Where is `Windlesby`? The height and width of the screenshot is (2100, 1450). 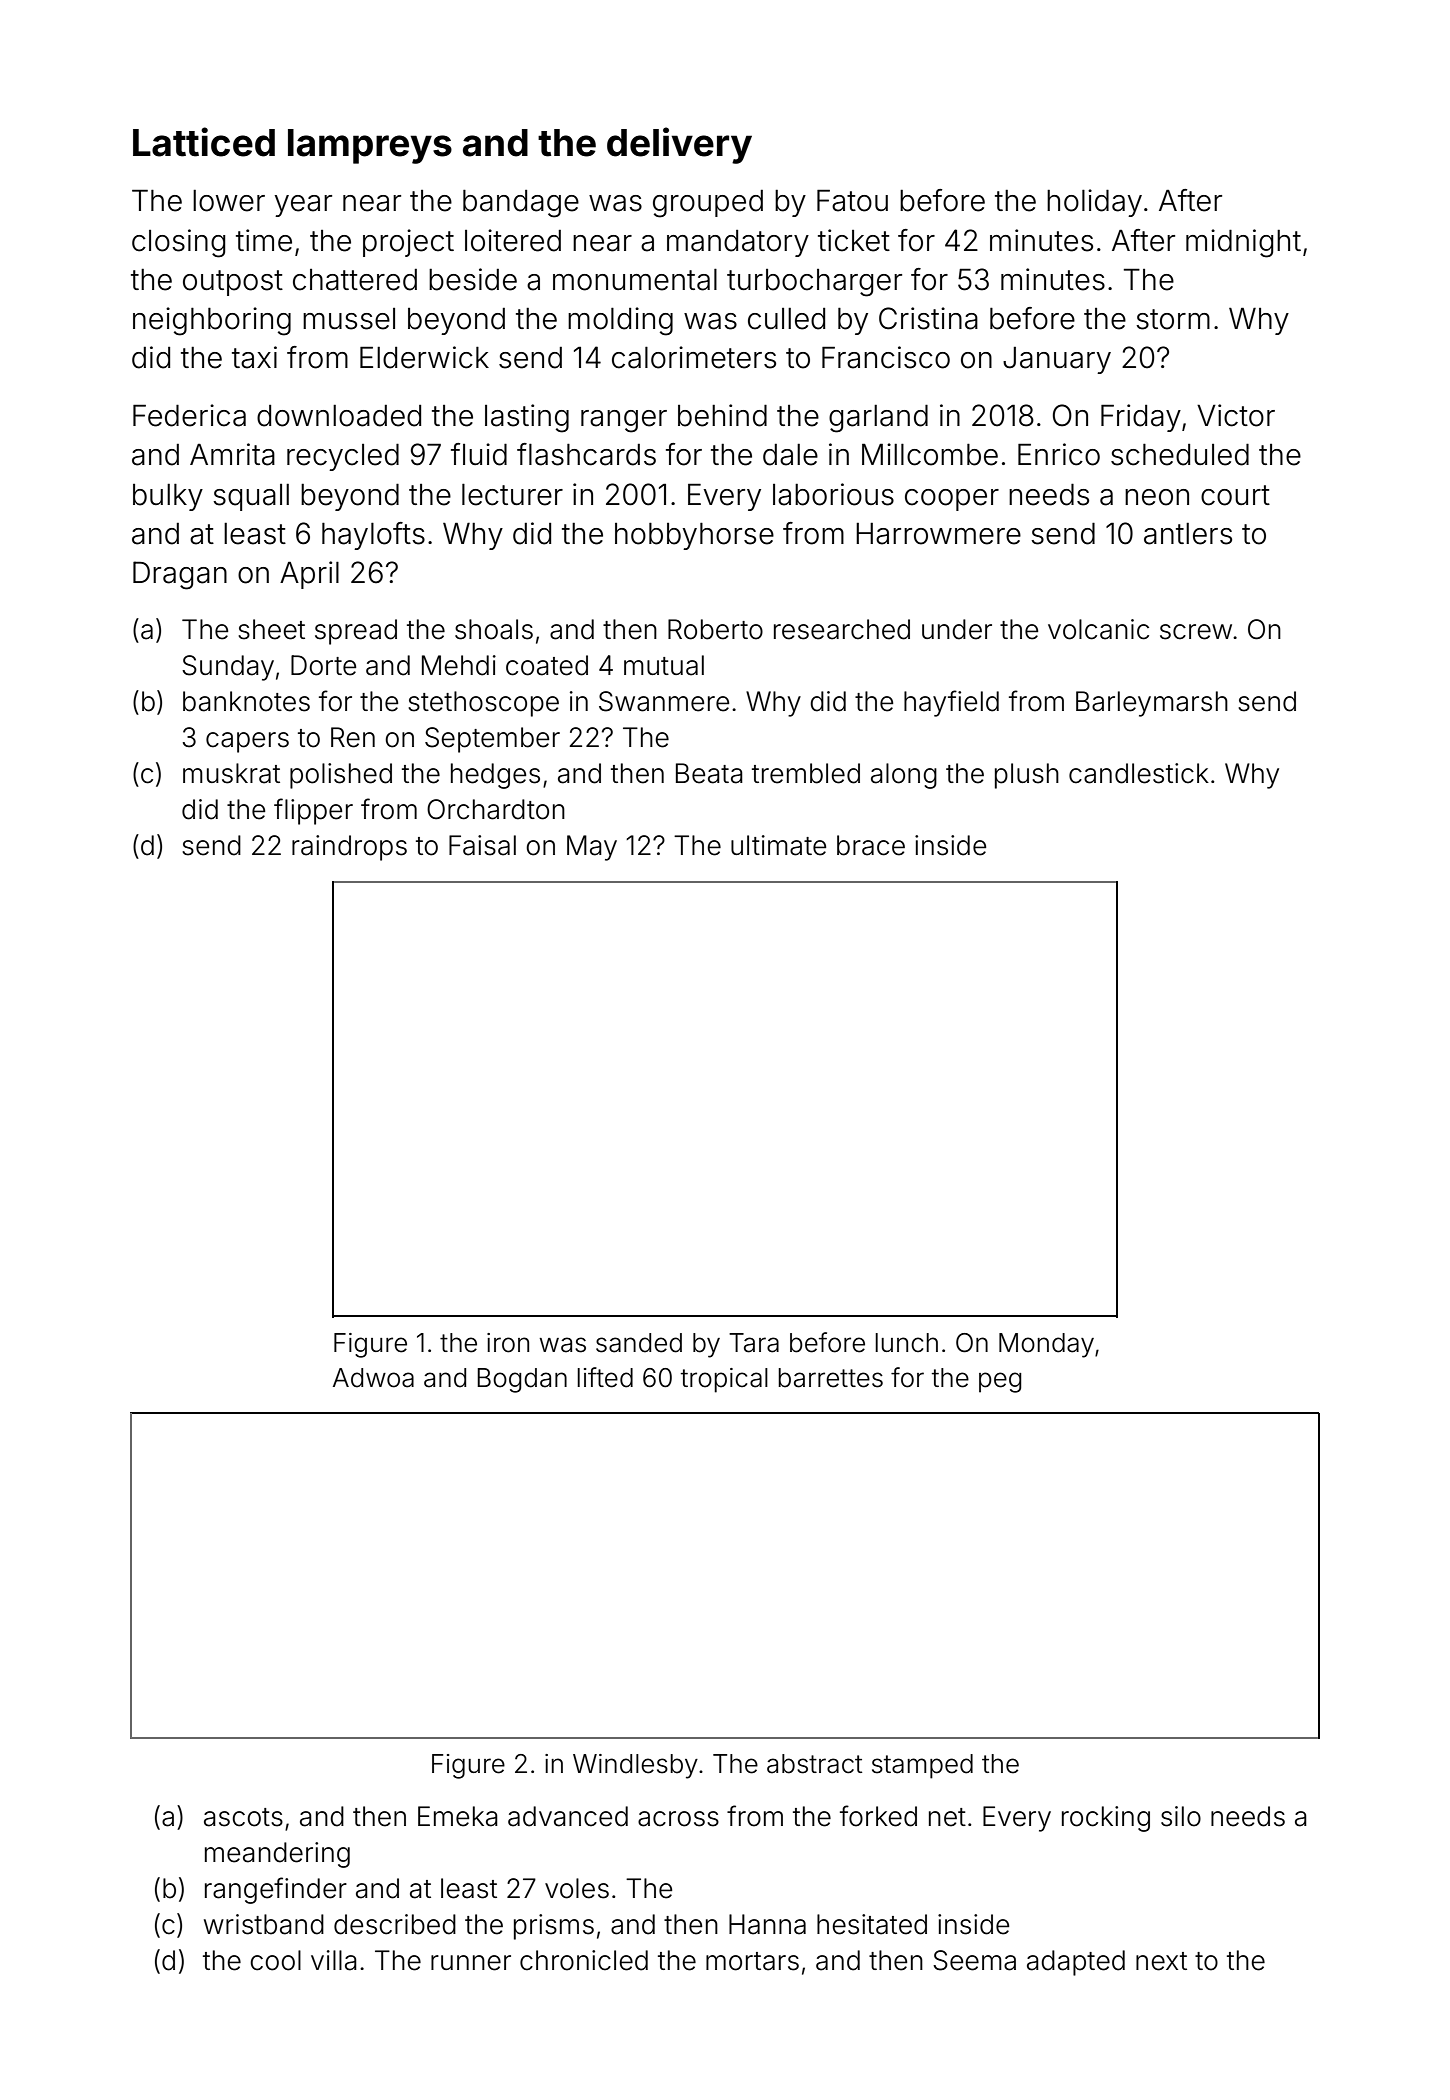
Windlesby is located at coordinates (635, 1766).
